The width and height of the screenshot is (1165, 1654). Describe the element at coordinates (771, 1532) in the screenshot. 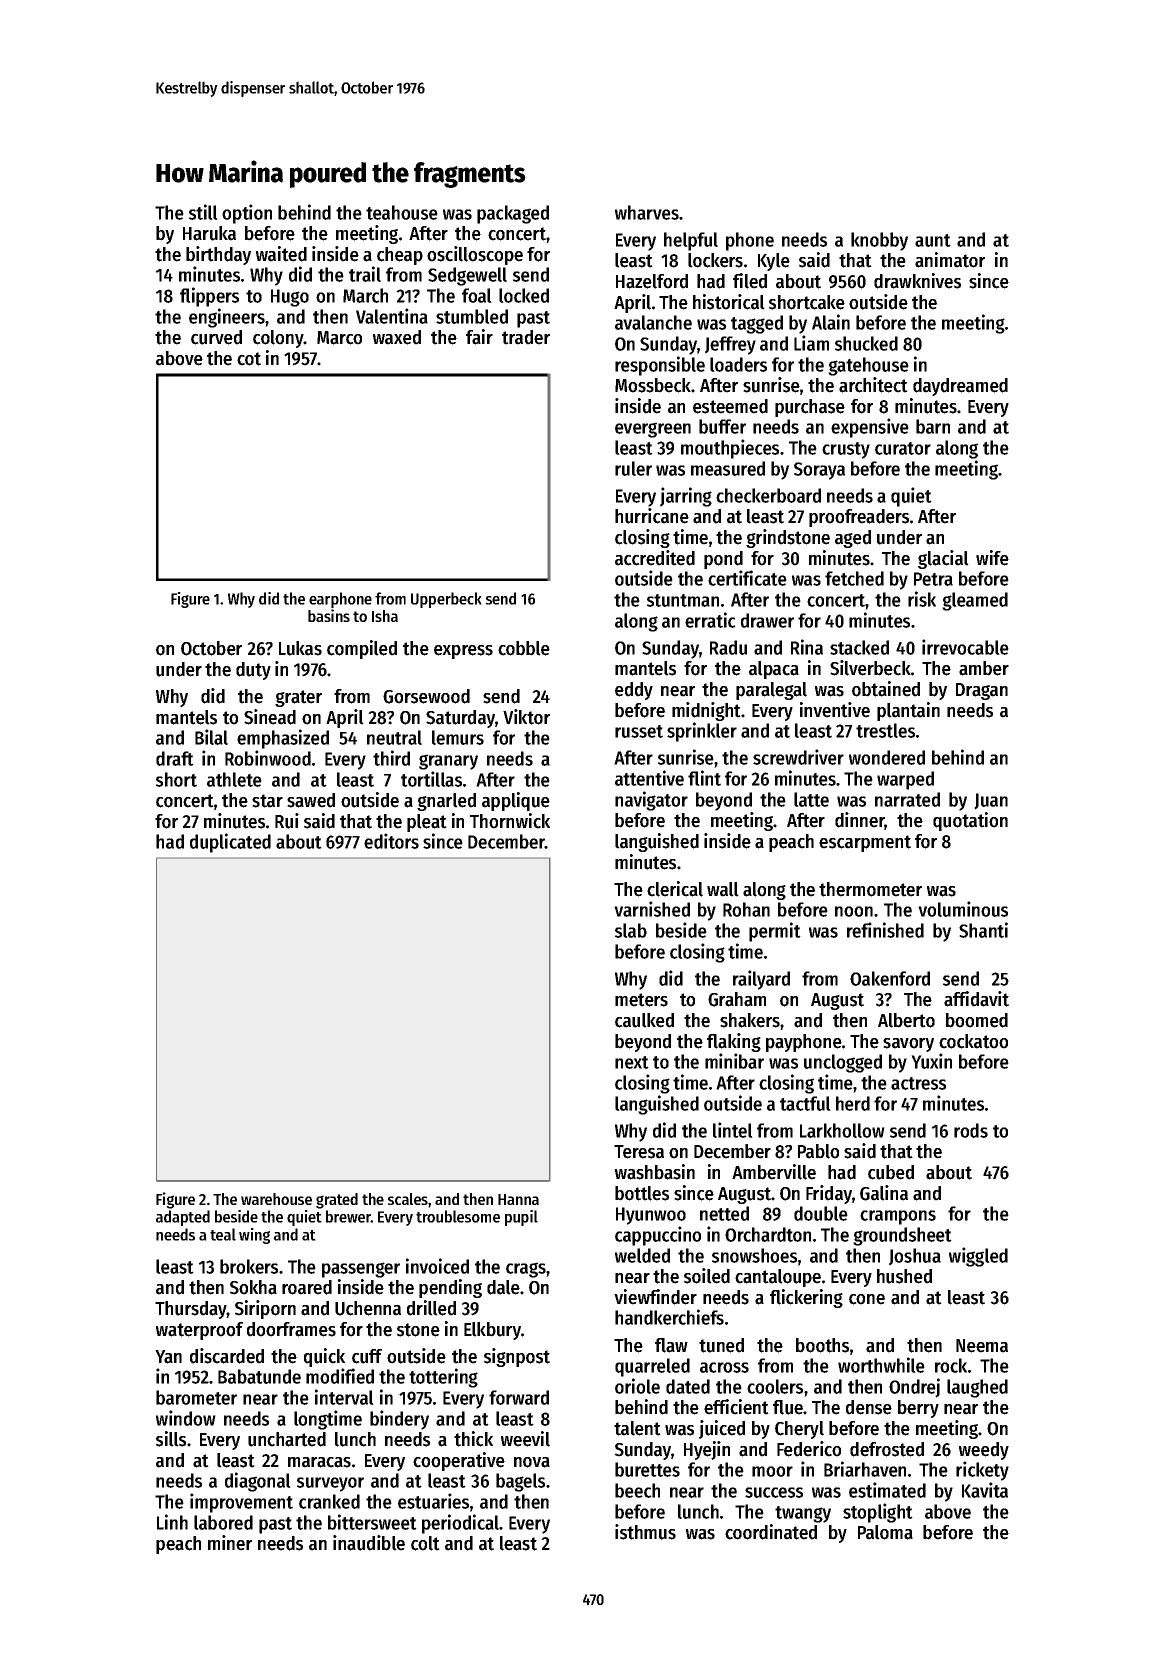

I see `coordinated` at that location.
